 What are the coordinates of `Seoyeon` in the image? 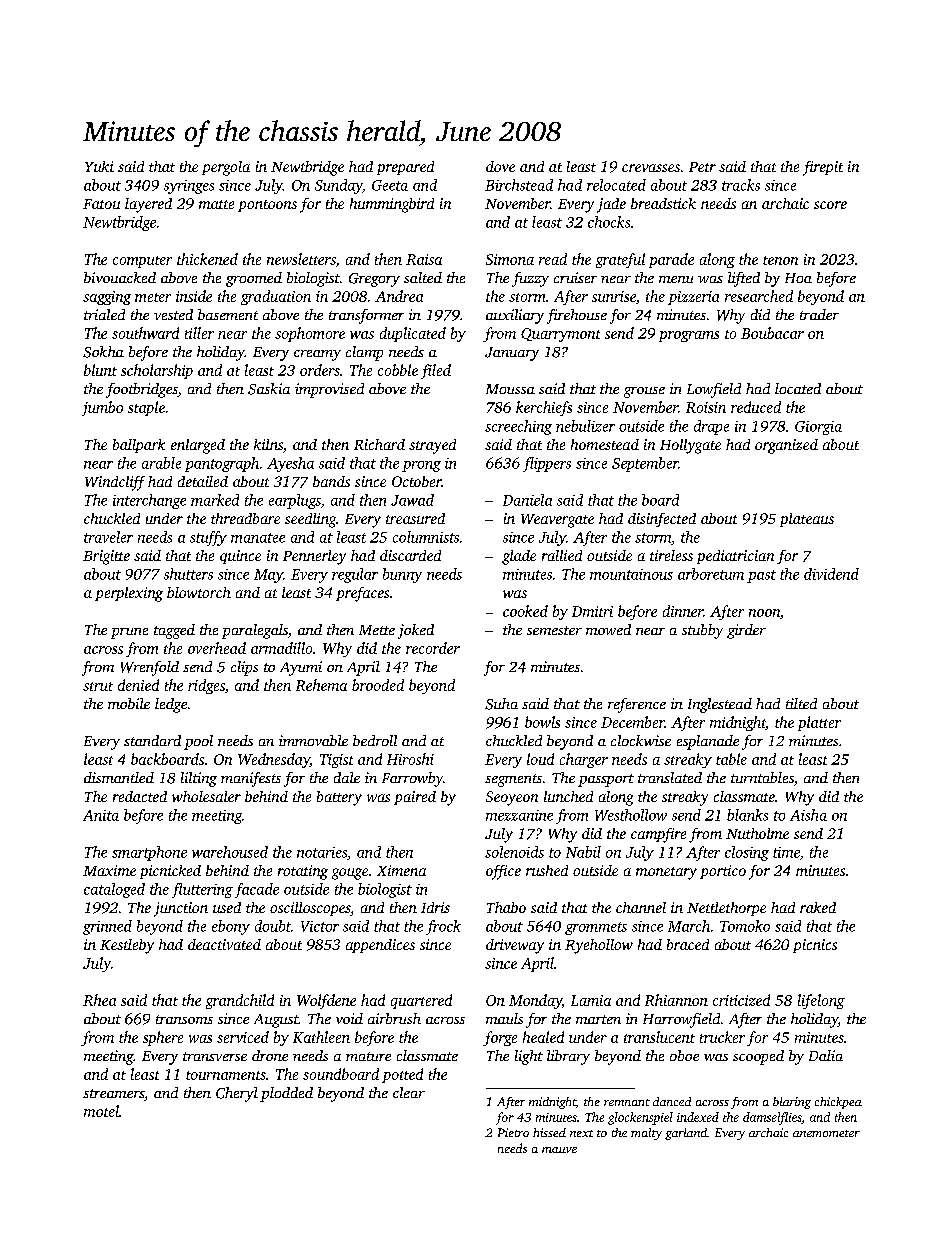 It's located at (512, 798).
